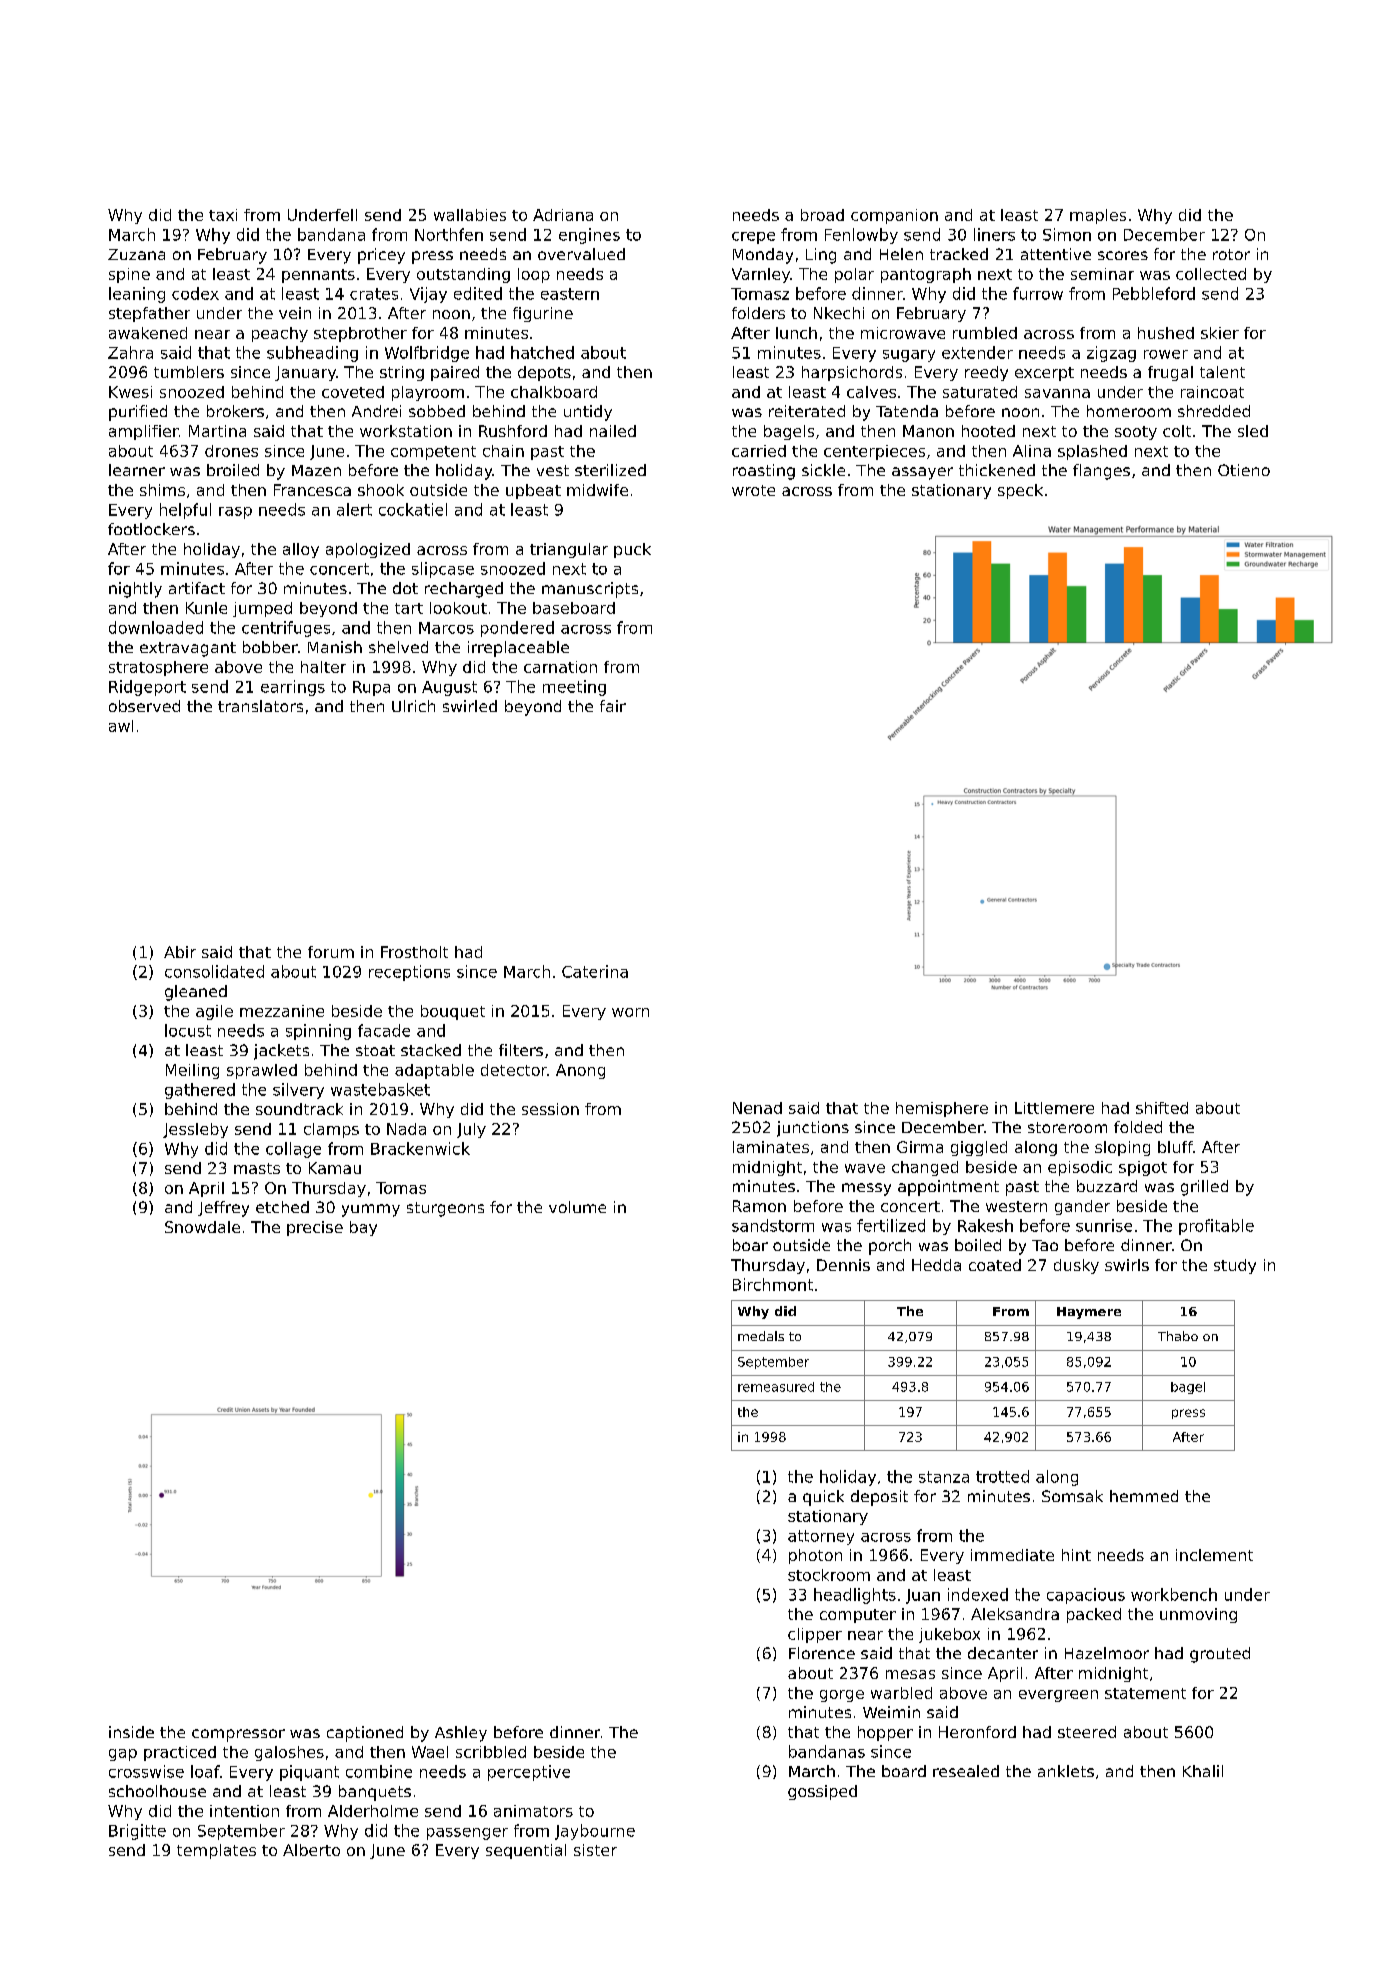 The height and width of the screenshot is (1969, 1386). What do you see at coordinates (595, 1850) in the screenshot?
I see `sister` at bounding box center [595, 1850].
